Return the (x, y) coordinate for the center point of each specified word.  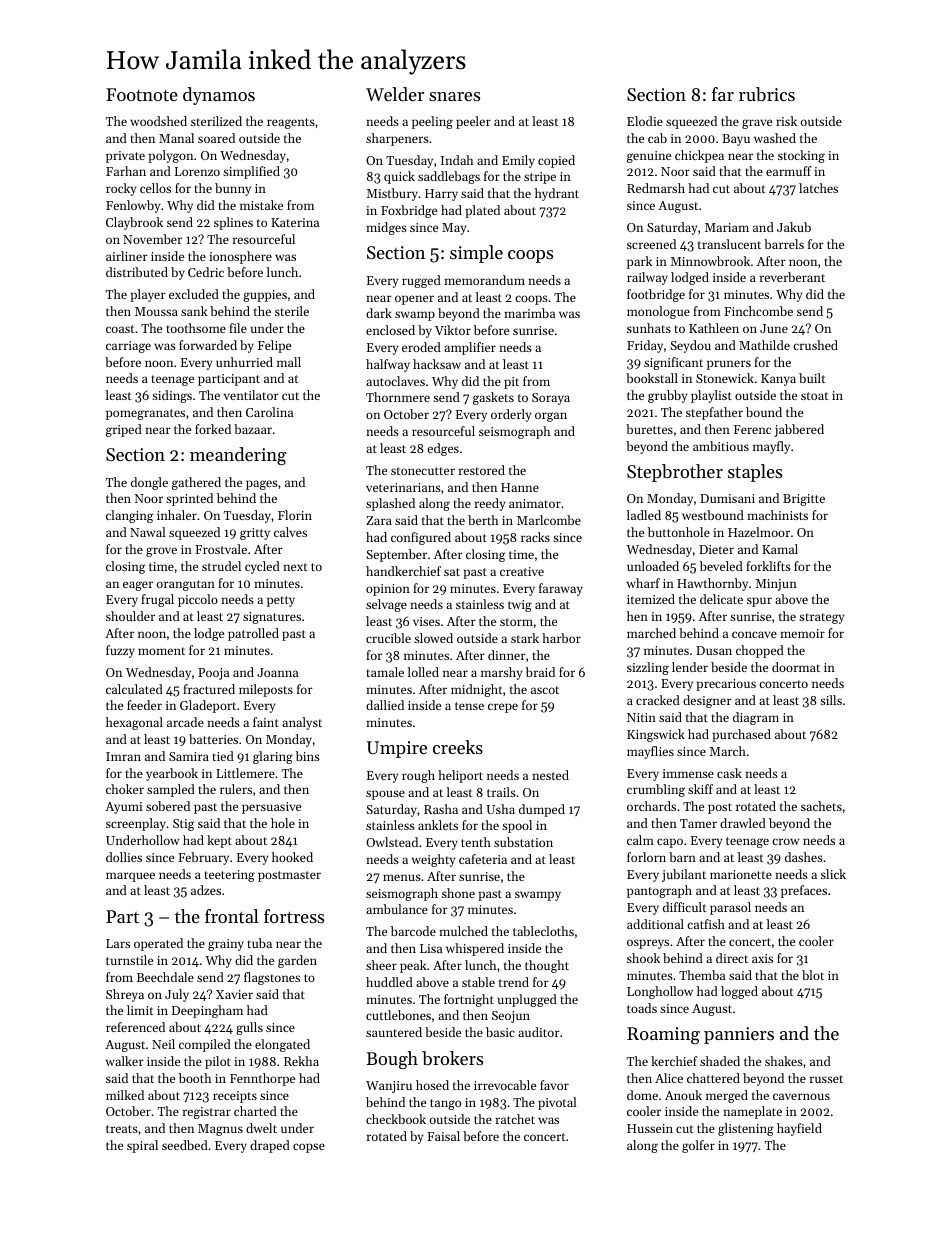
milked (125, 1095)
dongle (149, 483)
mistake (261, 205)
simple (476, 254)
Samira (189, 756)
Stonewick (725, 378)
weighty (433, 860)
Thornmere (398, 397)
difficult (684, 907)
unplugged (527, 1000)
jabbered (799, 430)
